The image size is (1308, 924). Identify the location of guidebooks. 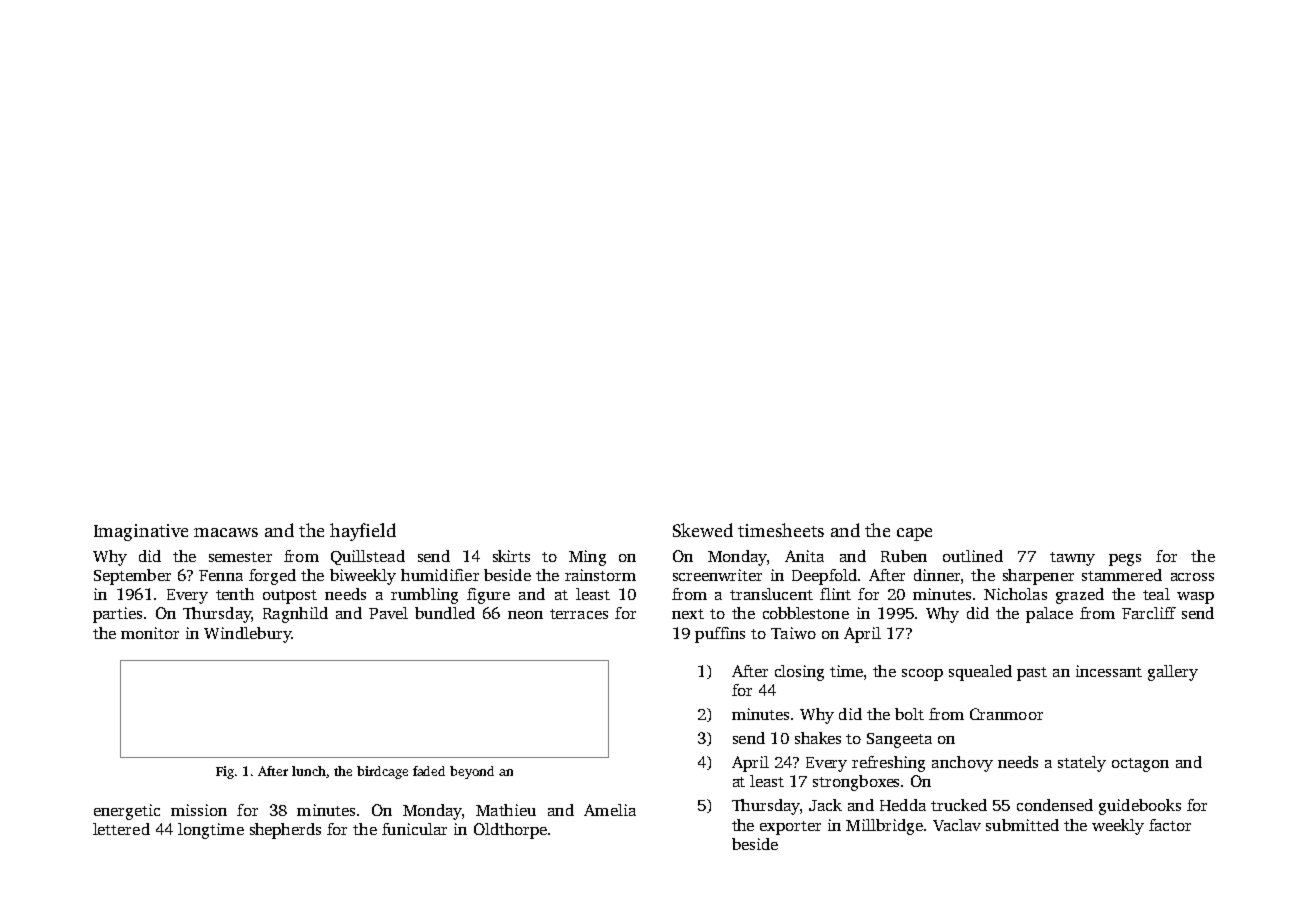
(1140, 807).
